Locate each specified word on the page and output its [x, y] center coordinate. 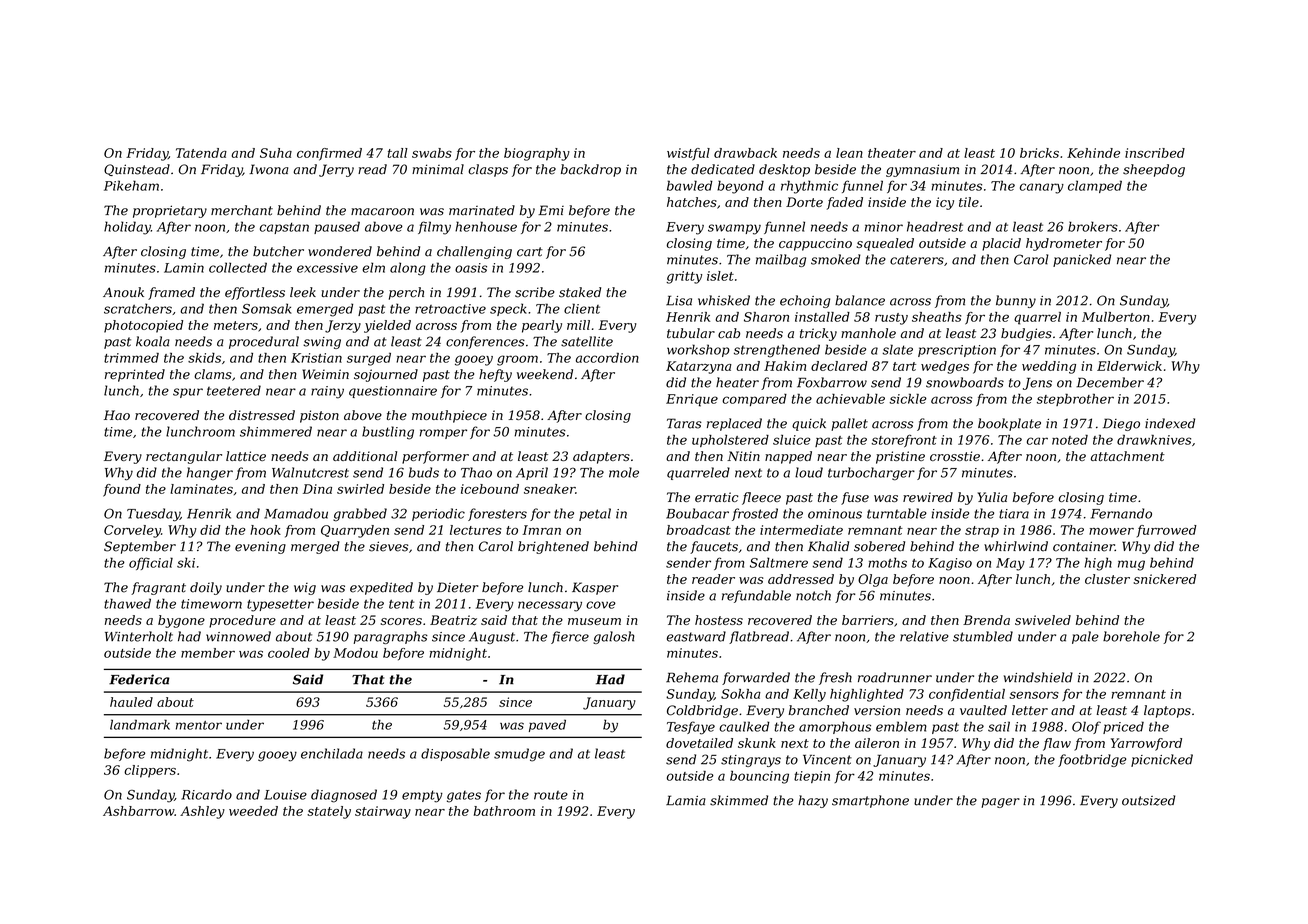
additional [365, 456]
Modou [355, 653]
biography [537, 154]
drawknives [1154, 440]
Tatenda [201, 153]
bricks [1039, 153]
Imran [541, 530]
